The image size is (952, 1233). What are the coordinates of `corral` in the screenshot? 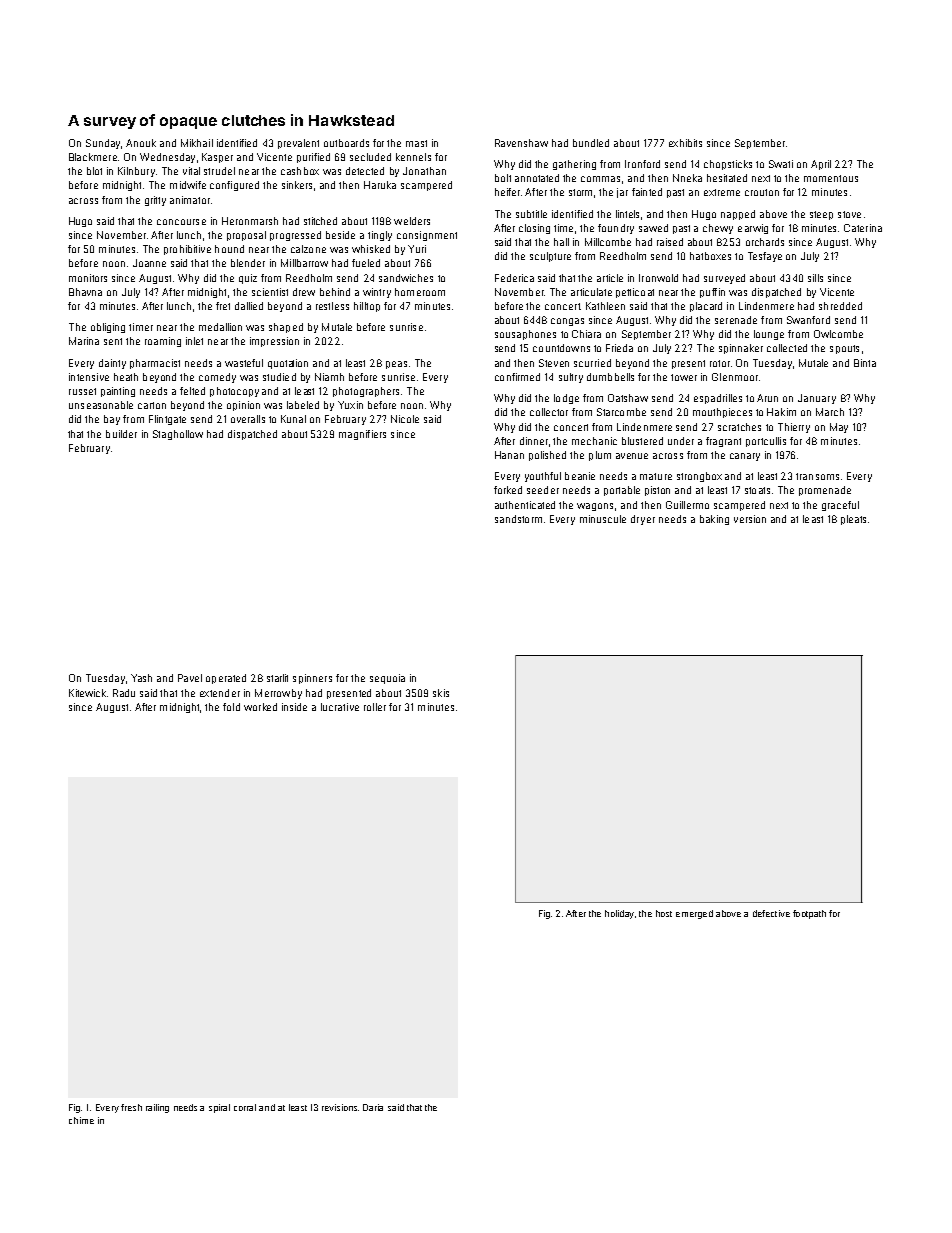 It's located at (245, 1107).
